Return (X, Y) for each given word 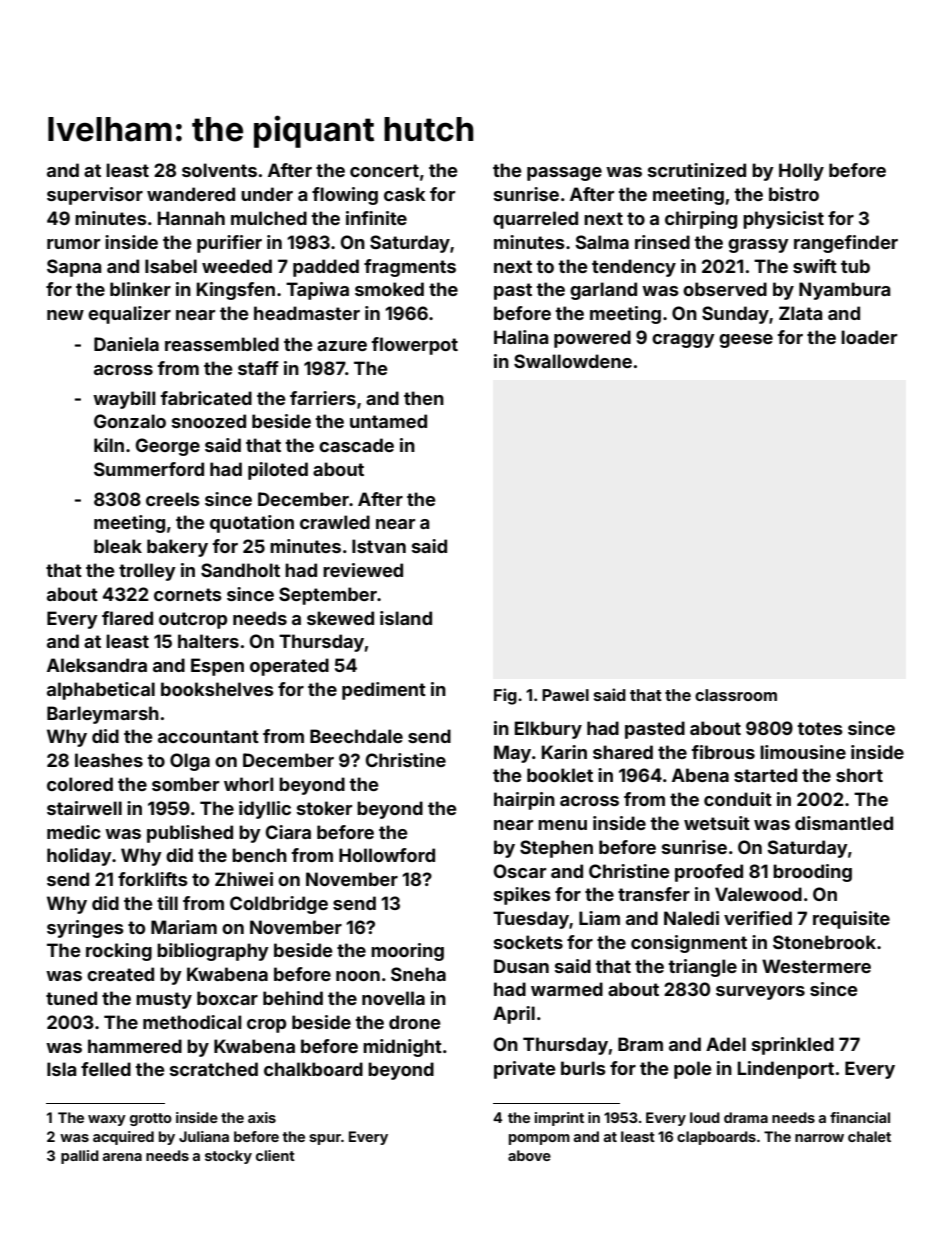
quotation (252, 524)
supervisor (95, 196)
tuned (71, 998)
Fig (505, 696)
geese (746, 341)
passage (564, 174)
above (529, 1155)
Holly (801, 172)
